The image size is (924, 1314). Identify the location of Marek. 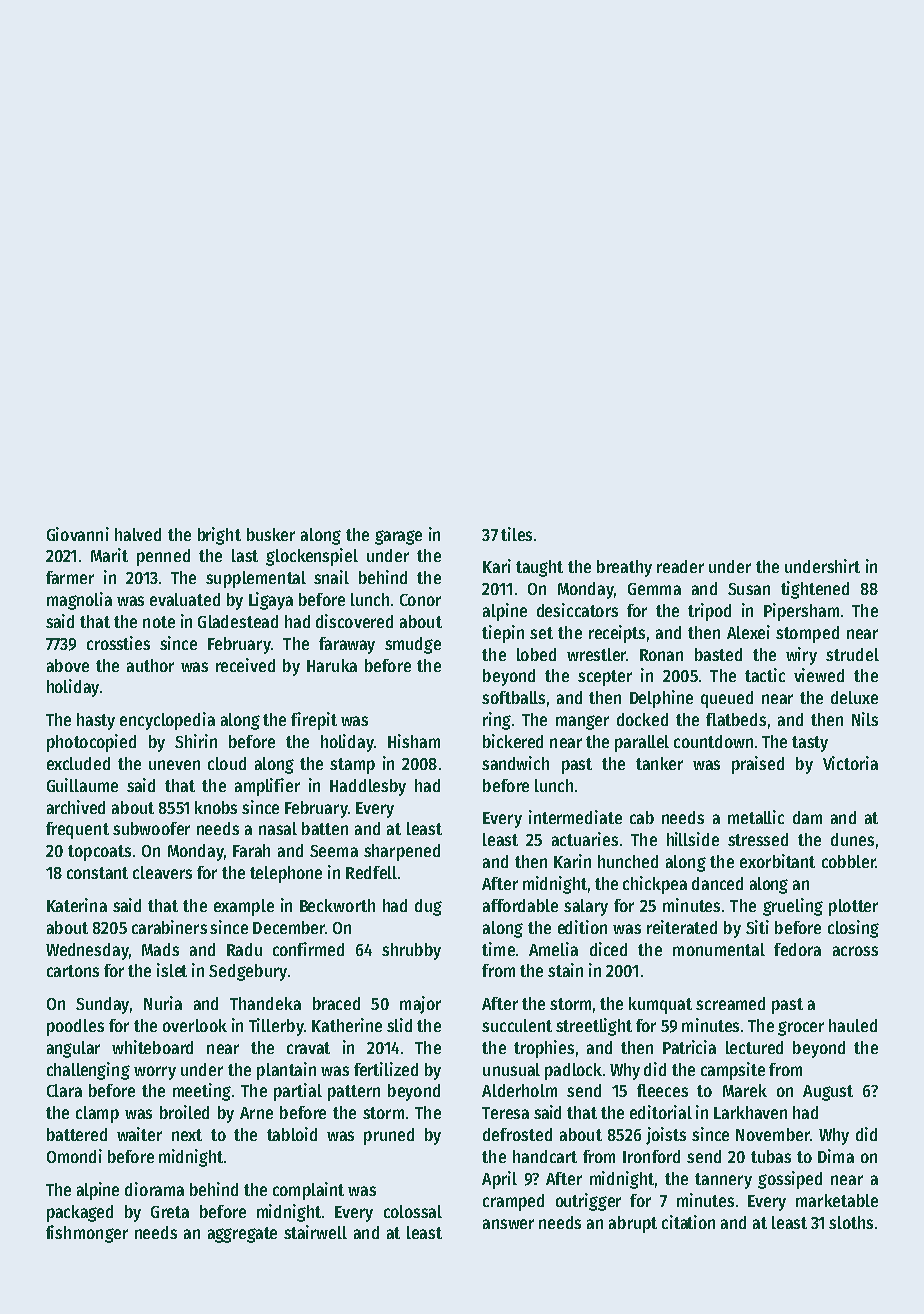
(745, 1090).
